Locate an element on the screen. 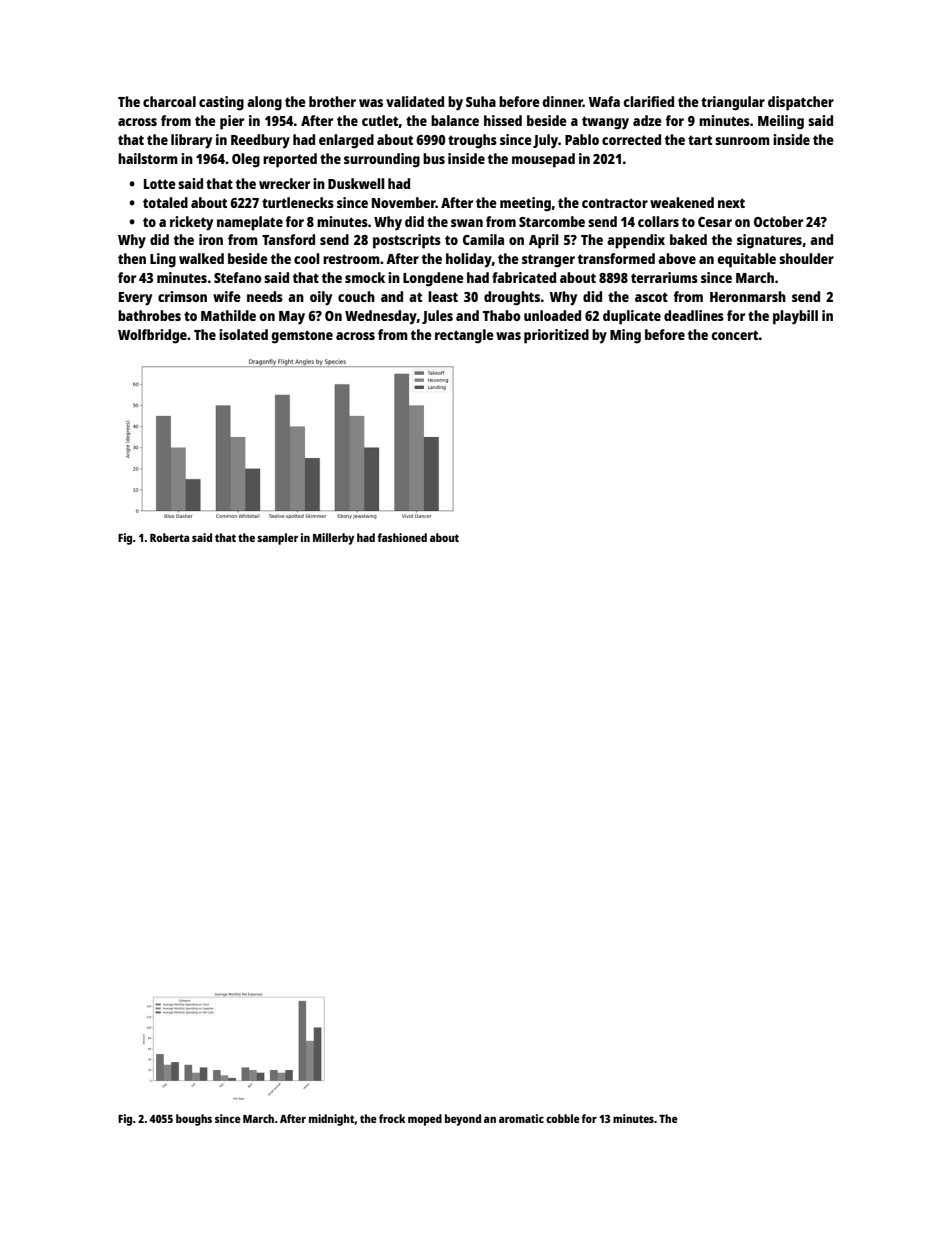 This screenshot has width=952, height=1233. midnight is located at coordinates (332, 1120).
